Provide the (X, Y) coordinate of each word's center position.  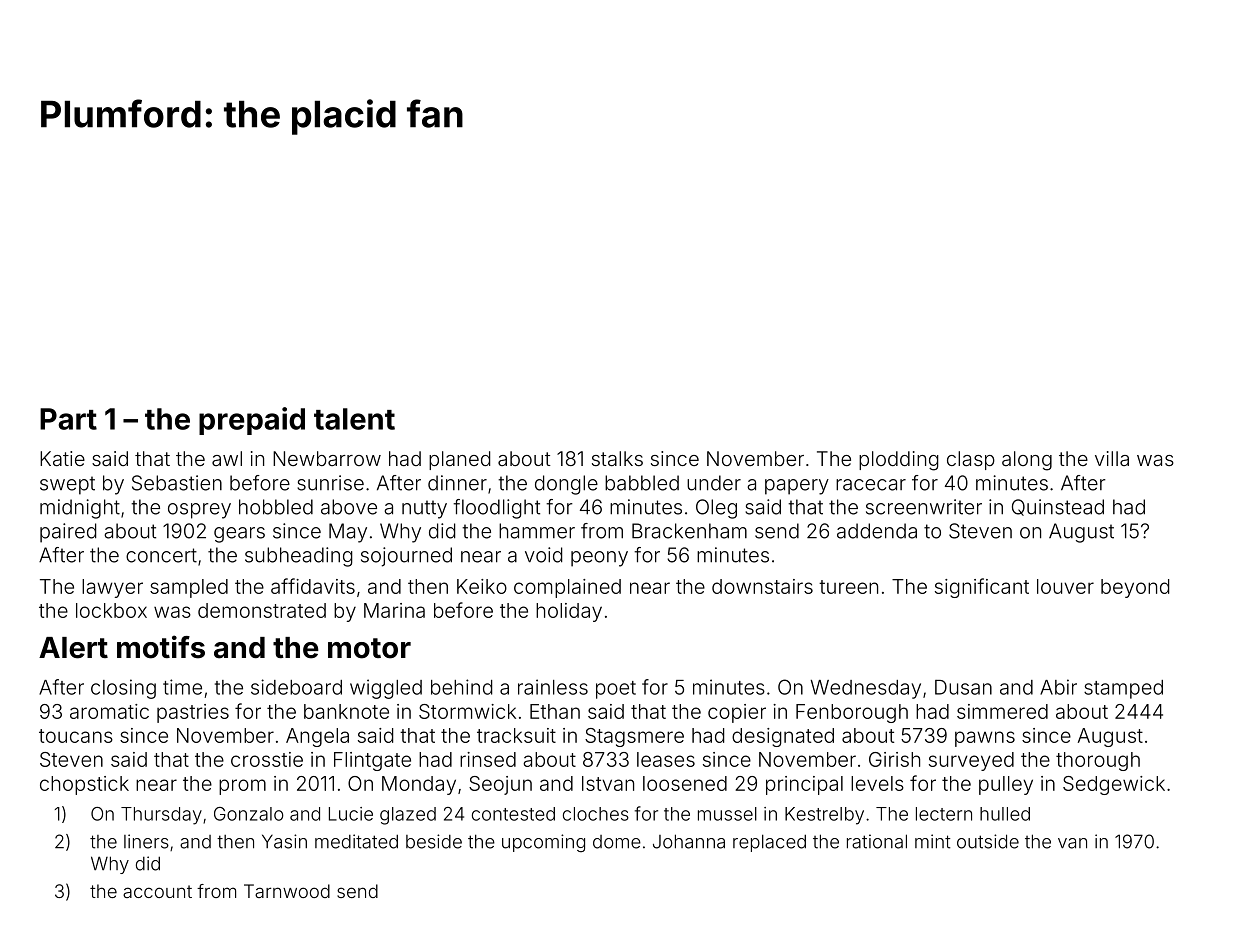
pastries (193, 713)
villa (1112, 458)
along (1027, 461)
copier (737, 713)
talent (354, 419)
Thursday (161, 816)
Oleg (716, 509)
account (157, 891)
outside (988, 841)
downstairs (762, 586)
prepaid (252, 421)
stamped (1123, 689)
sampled (189, 588)
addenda (877, 531)
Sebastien (177, 483)
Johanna (689, 841)
